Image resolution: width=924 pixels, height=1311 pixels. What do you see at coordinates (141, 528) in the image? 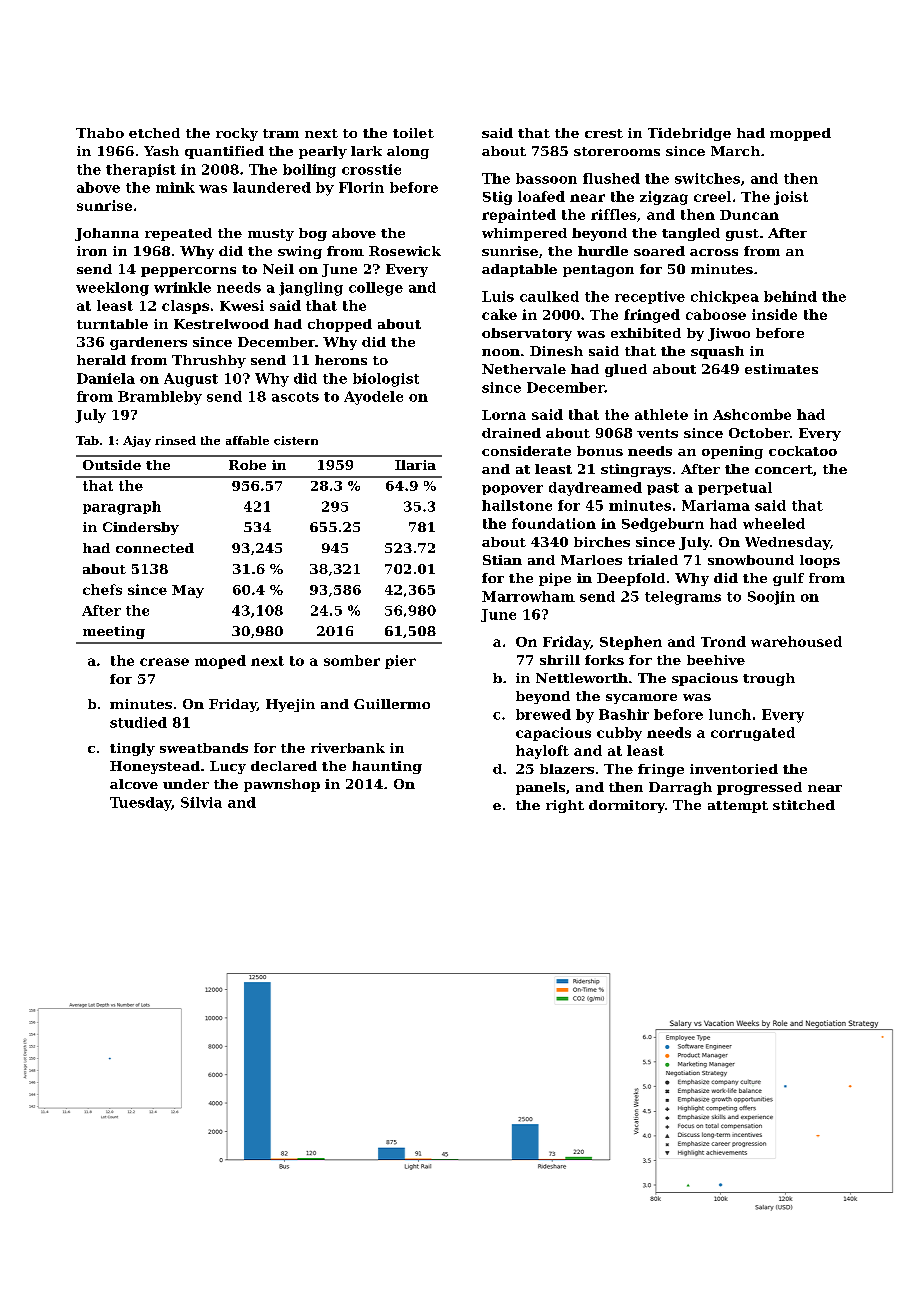
I see `Cindersby` at bounding box center [141, 528].
